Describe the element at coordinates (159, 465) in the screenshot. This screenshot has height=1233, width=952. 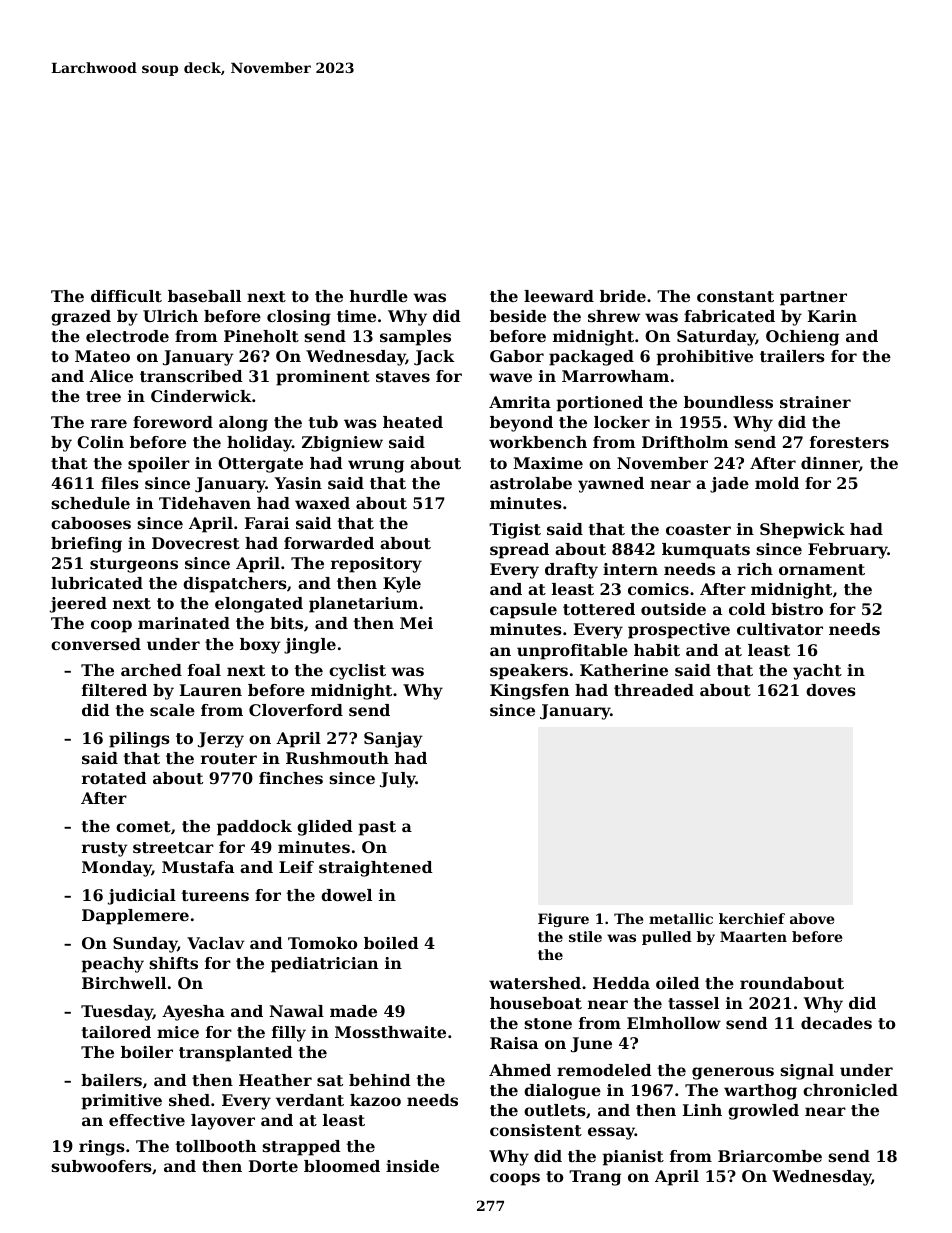
I see `spoiler` at that location.
